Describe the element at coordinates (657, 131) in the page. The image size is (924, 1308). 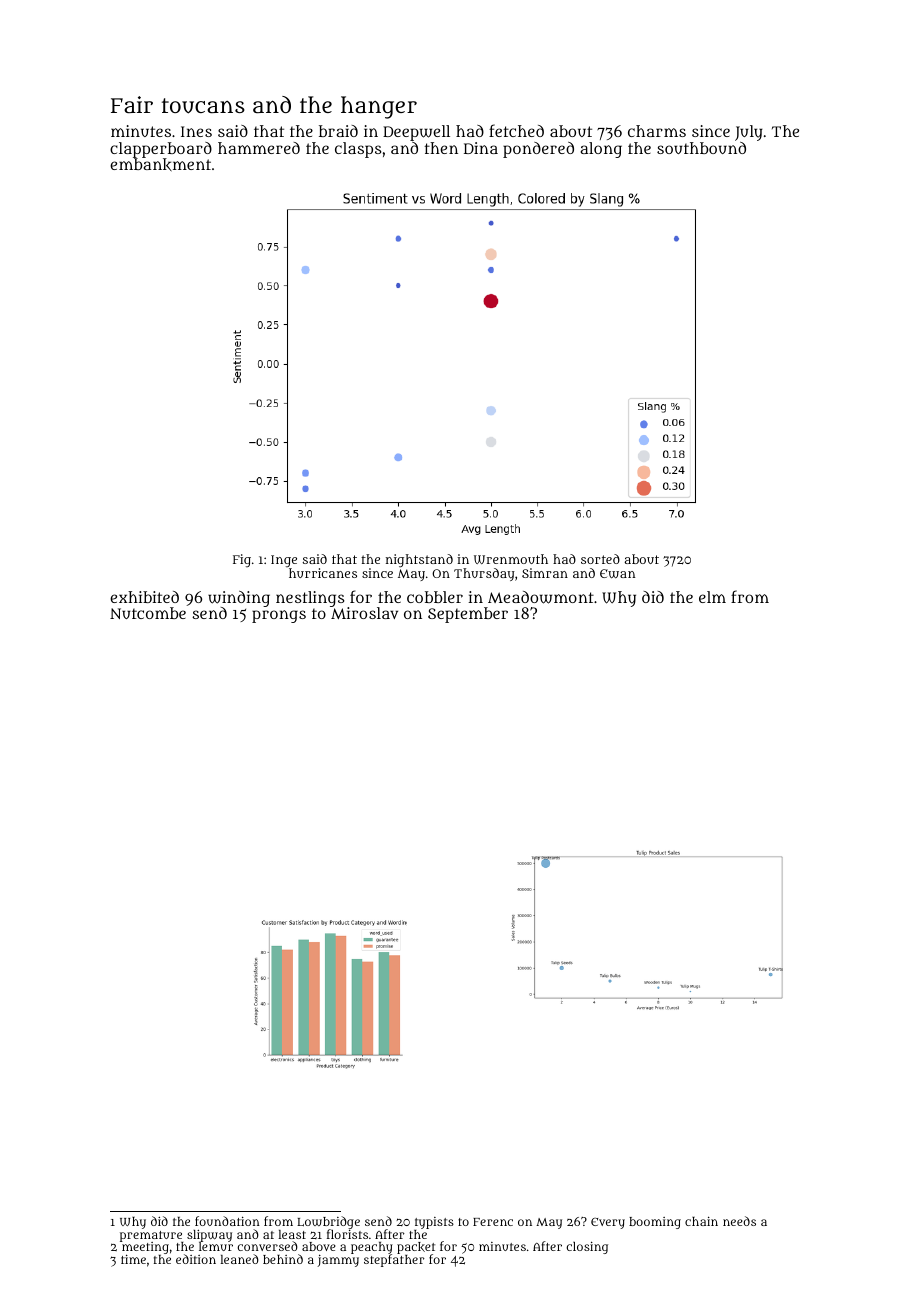
I see `charms` at that location.
